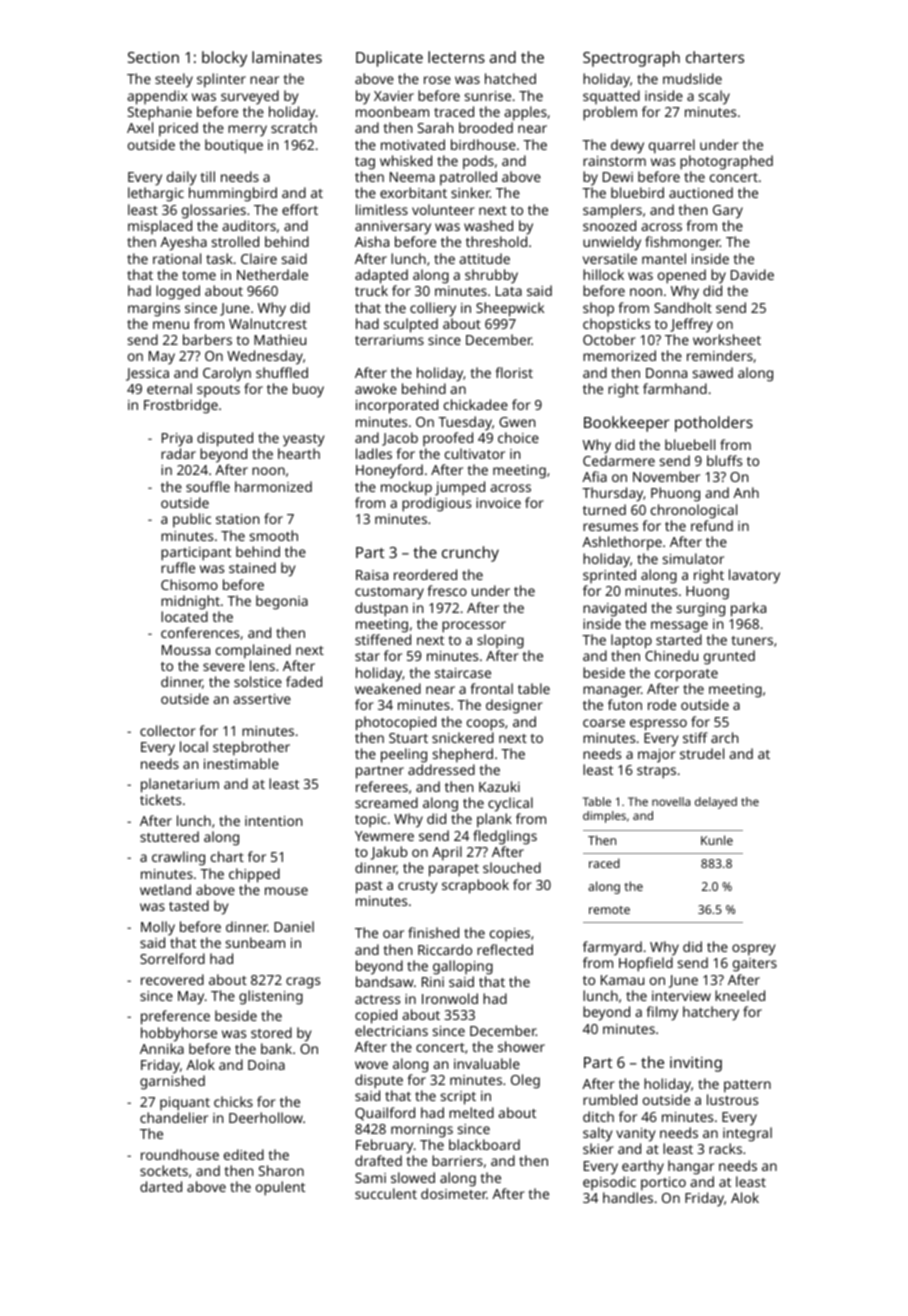 This screenshot has height=1316, width=908. Describe the element at coordinates (740, 995) in the screenshot. I see `kneeled` at that location.
